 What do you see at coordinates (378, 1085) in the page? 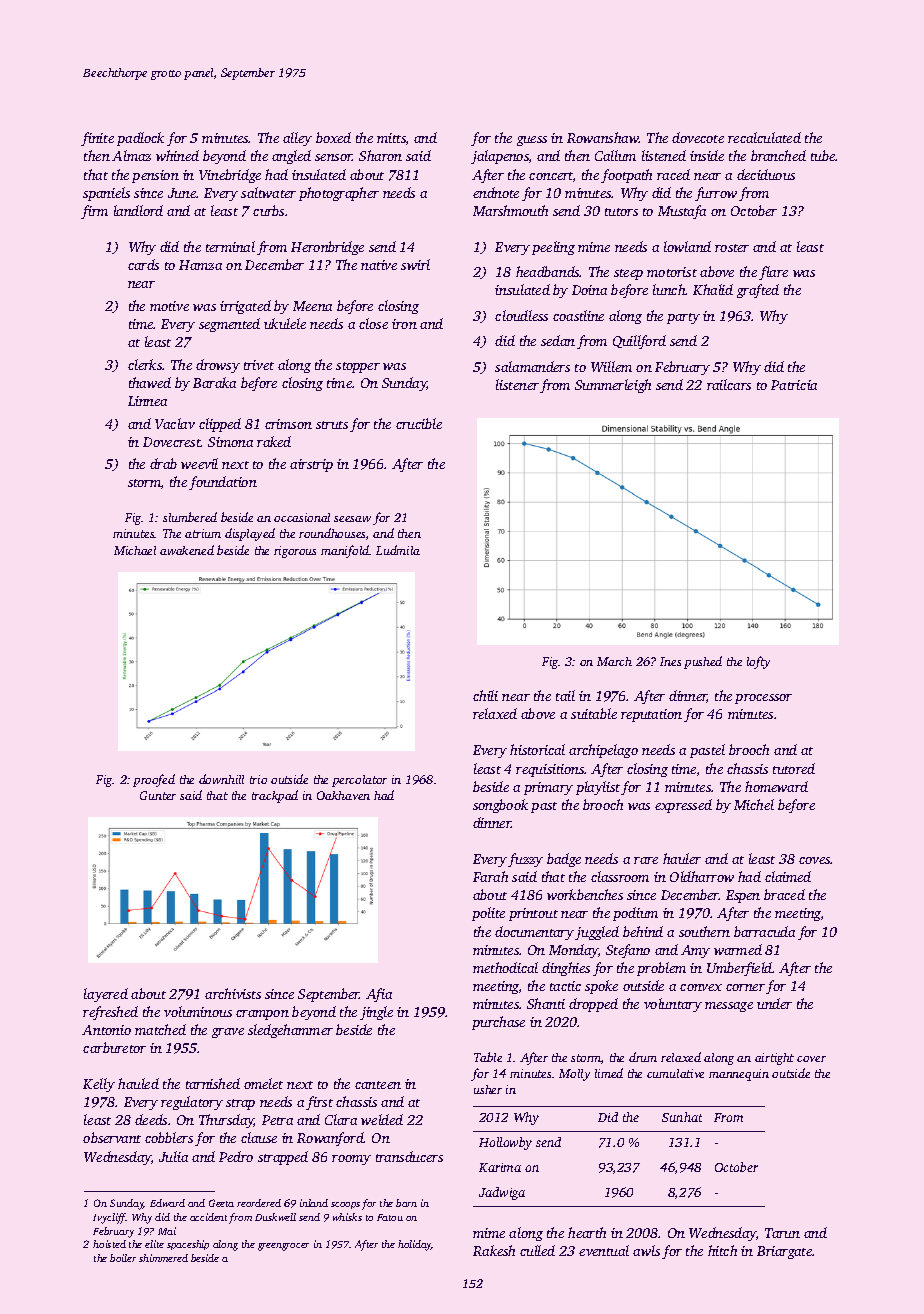
I see `canteen` at bounding box center [378, 1085].
